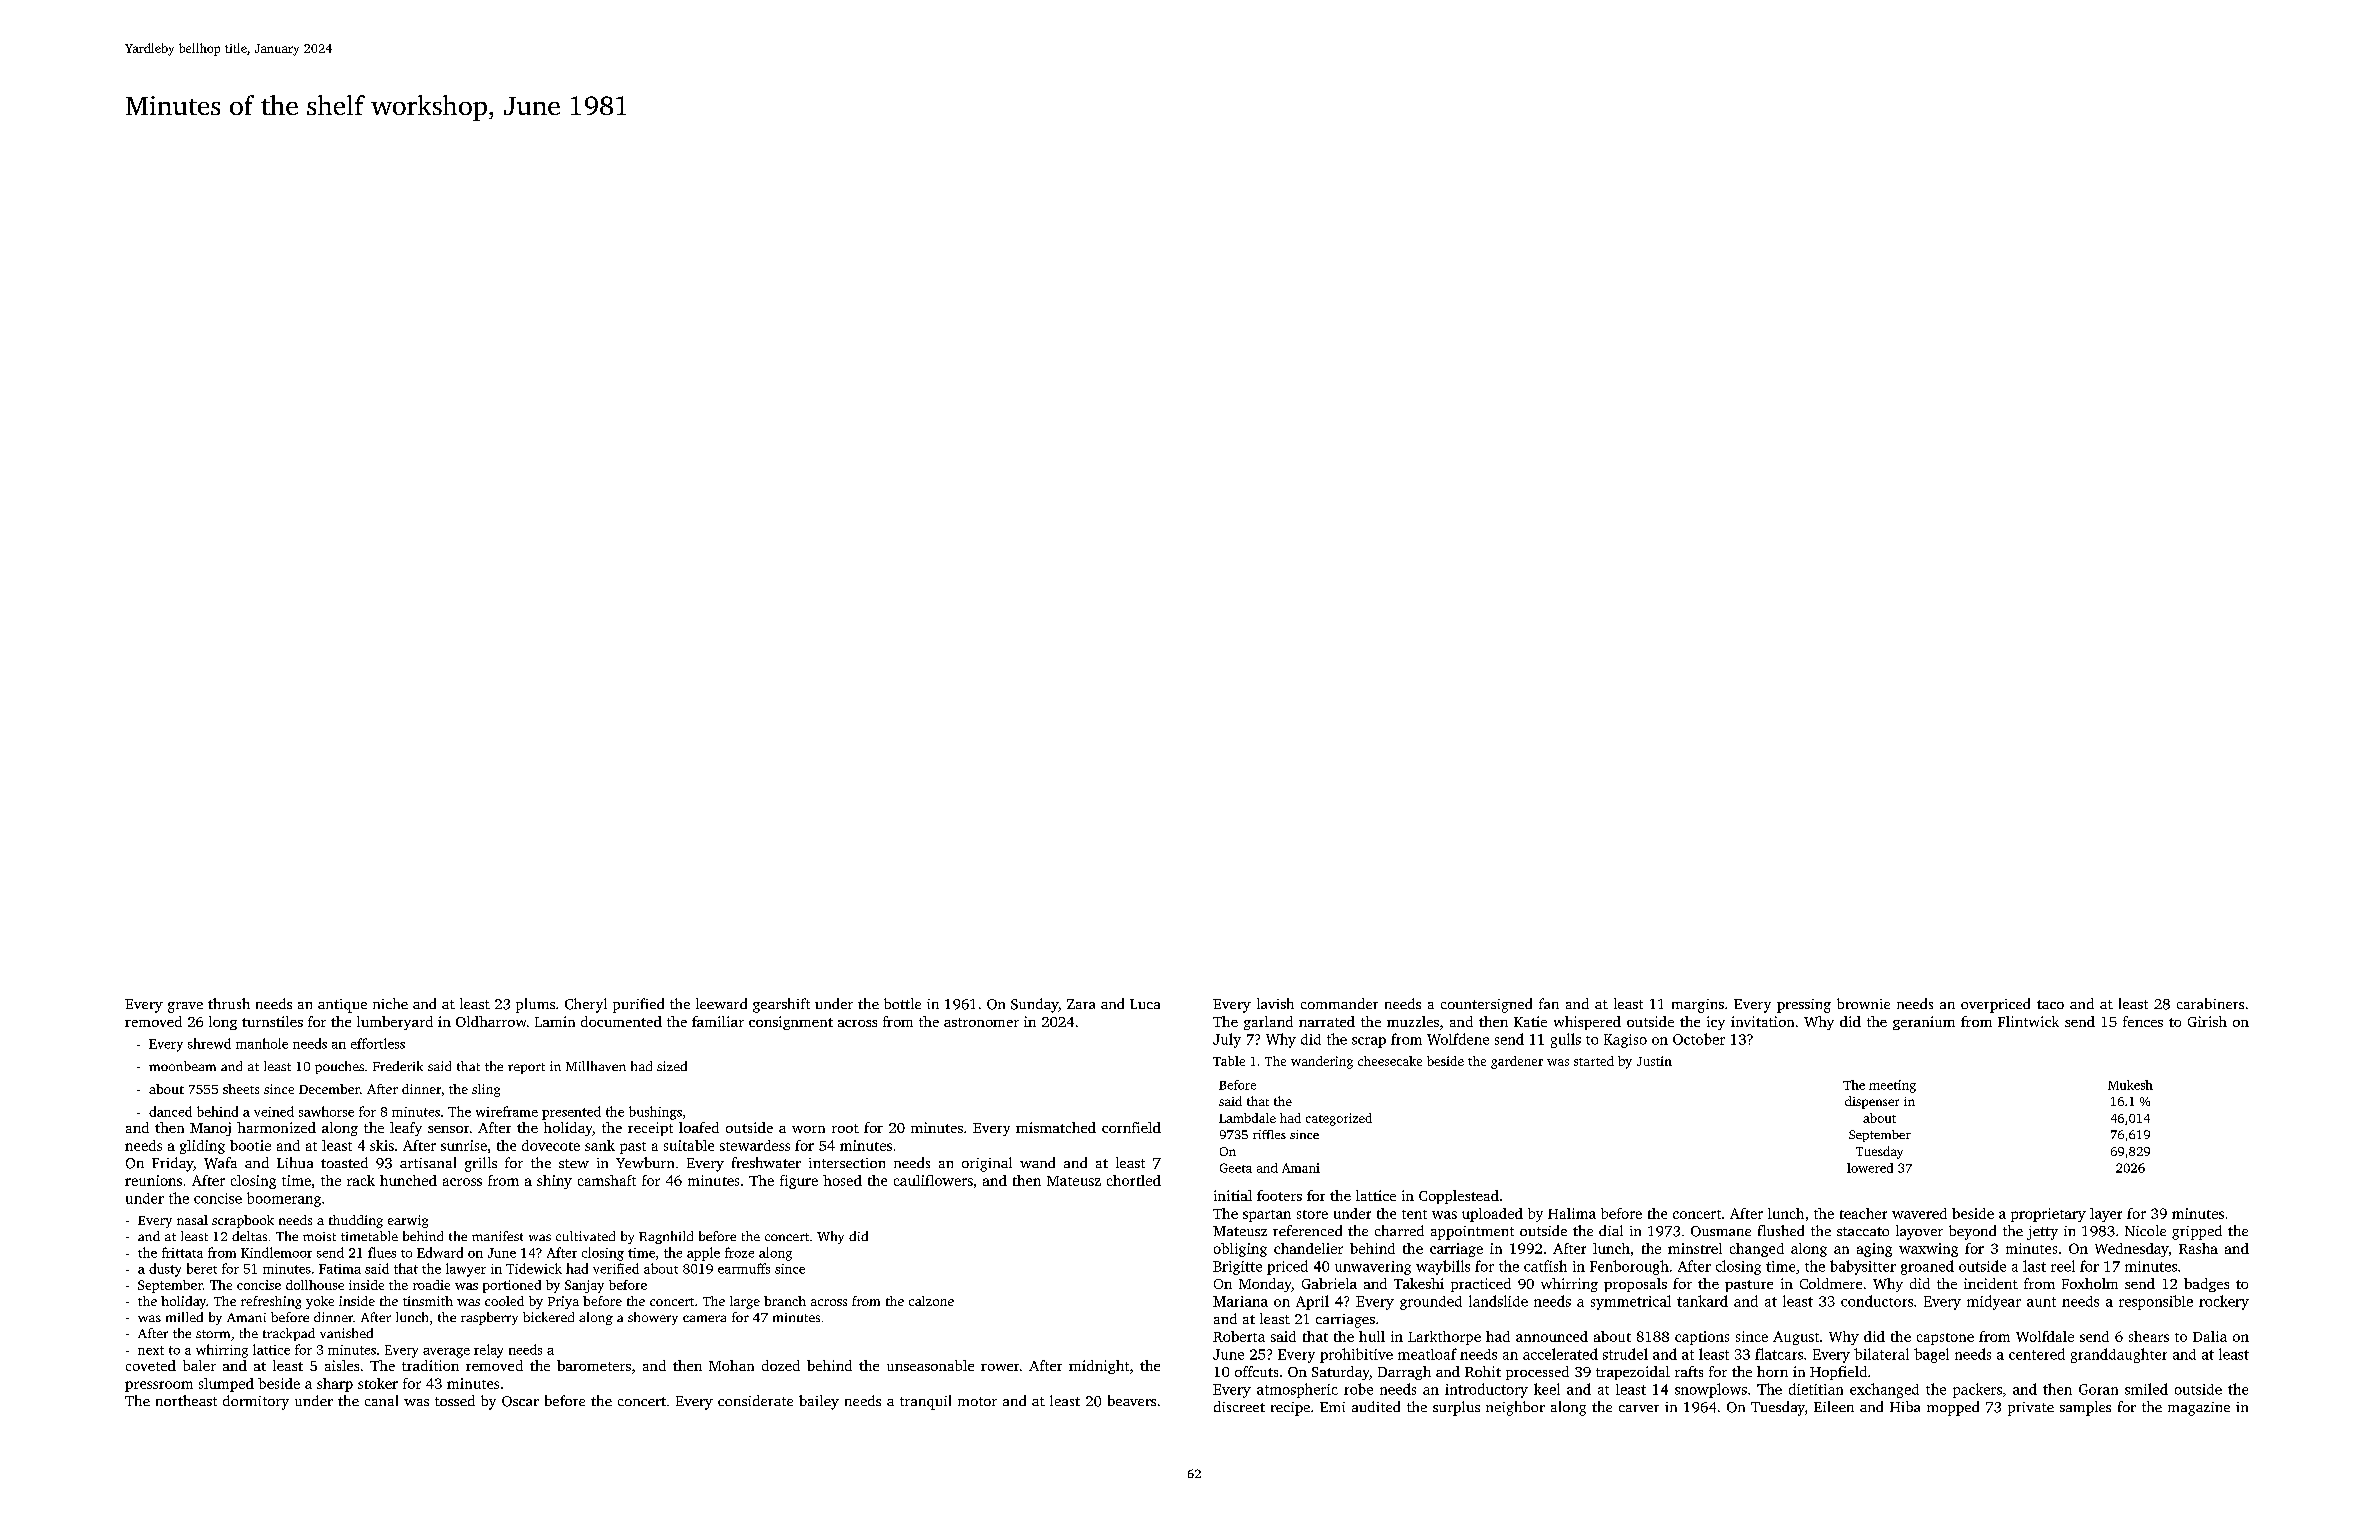 The image size is (2374, 1536). What do you see at coordinates (2130, 1085) in the screenshot?
I see `Mukesh` at bounding box center [2130, 1085].
